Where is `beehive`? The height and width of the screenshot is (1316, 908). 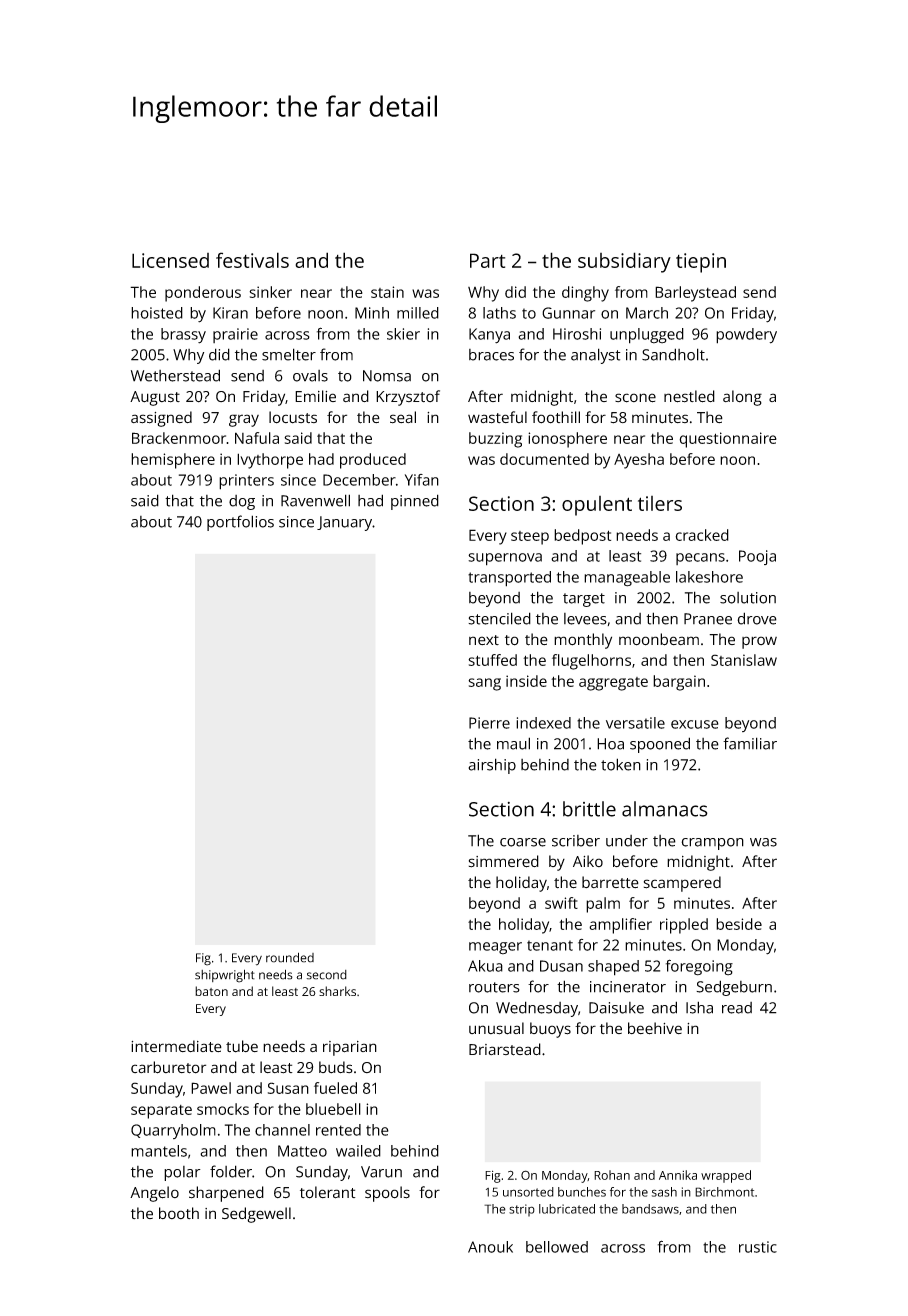
beehive is located at coordinates (655, 1028).
